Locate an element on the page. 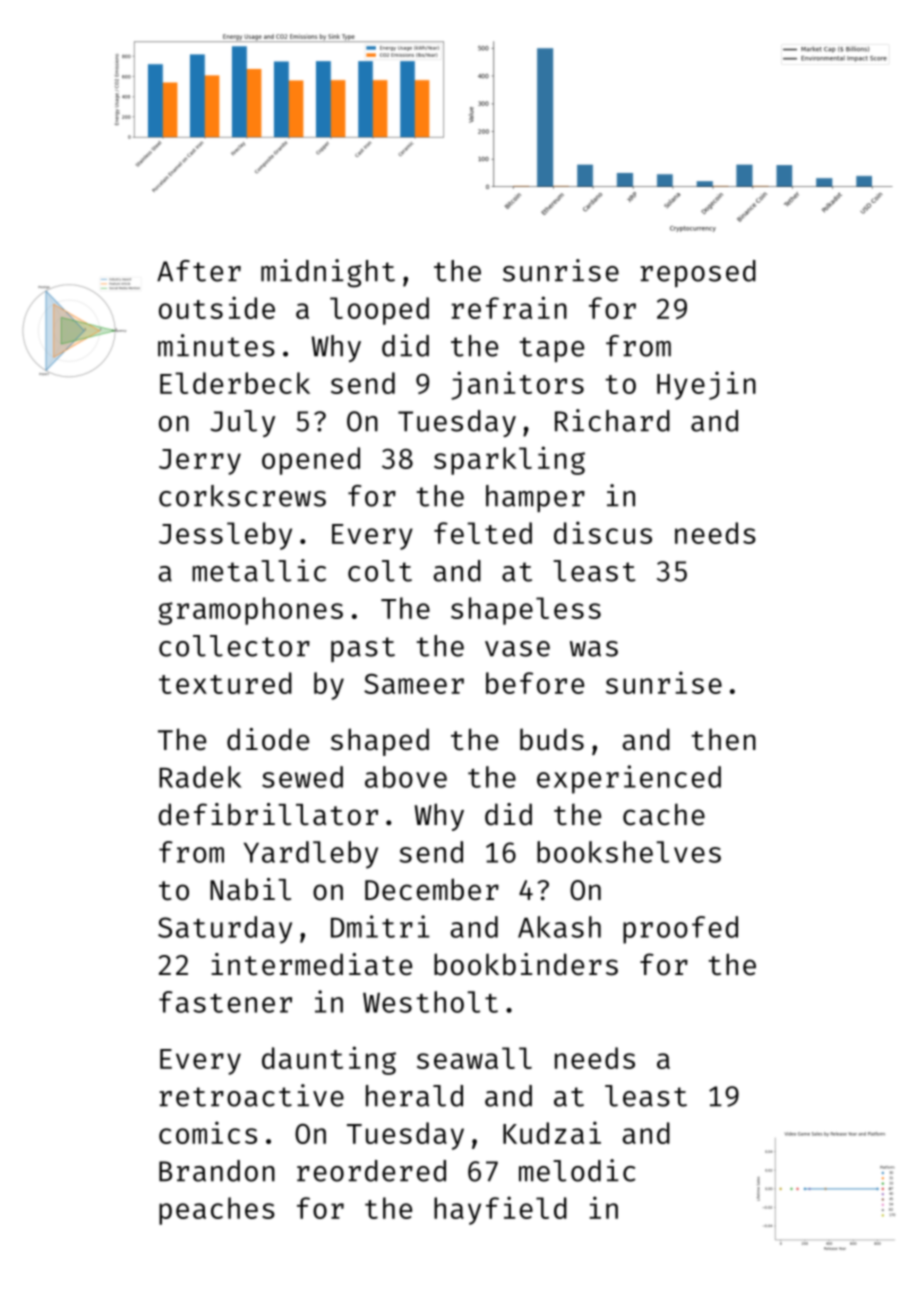 This document has height=1311, width=924. Yardleby is located at coordinates (311, 855).
